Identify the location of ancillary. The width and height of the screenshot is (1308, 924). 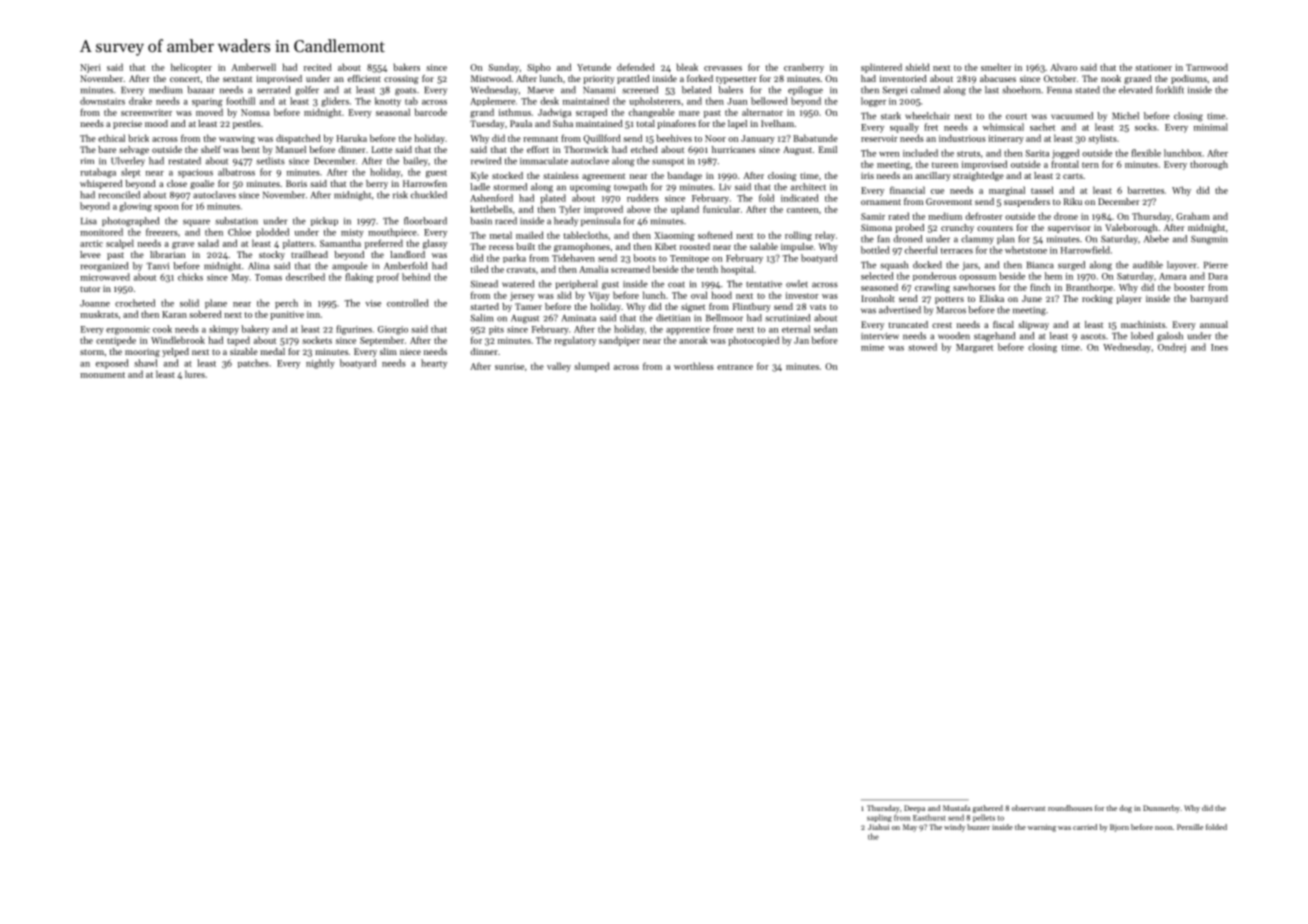
(933, 176).
